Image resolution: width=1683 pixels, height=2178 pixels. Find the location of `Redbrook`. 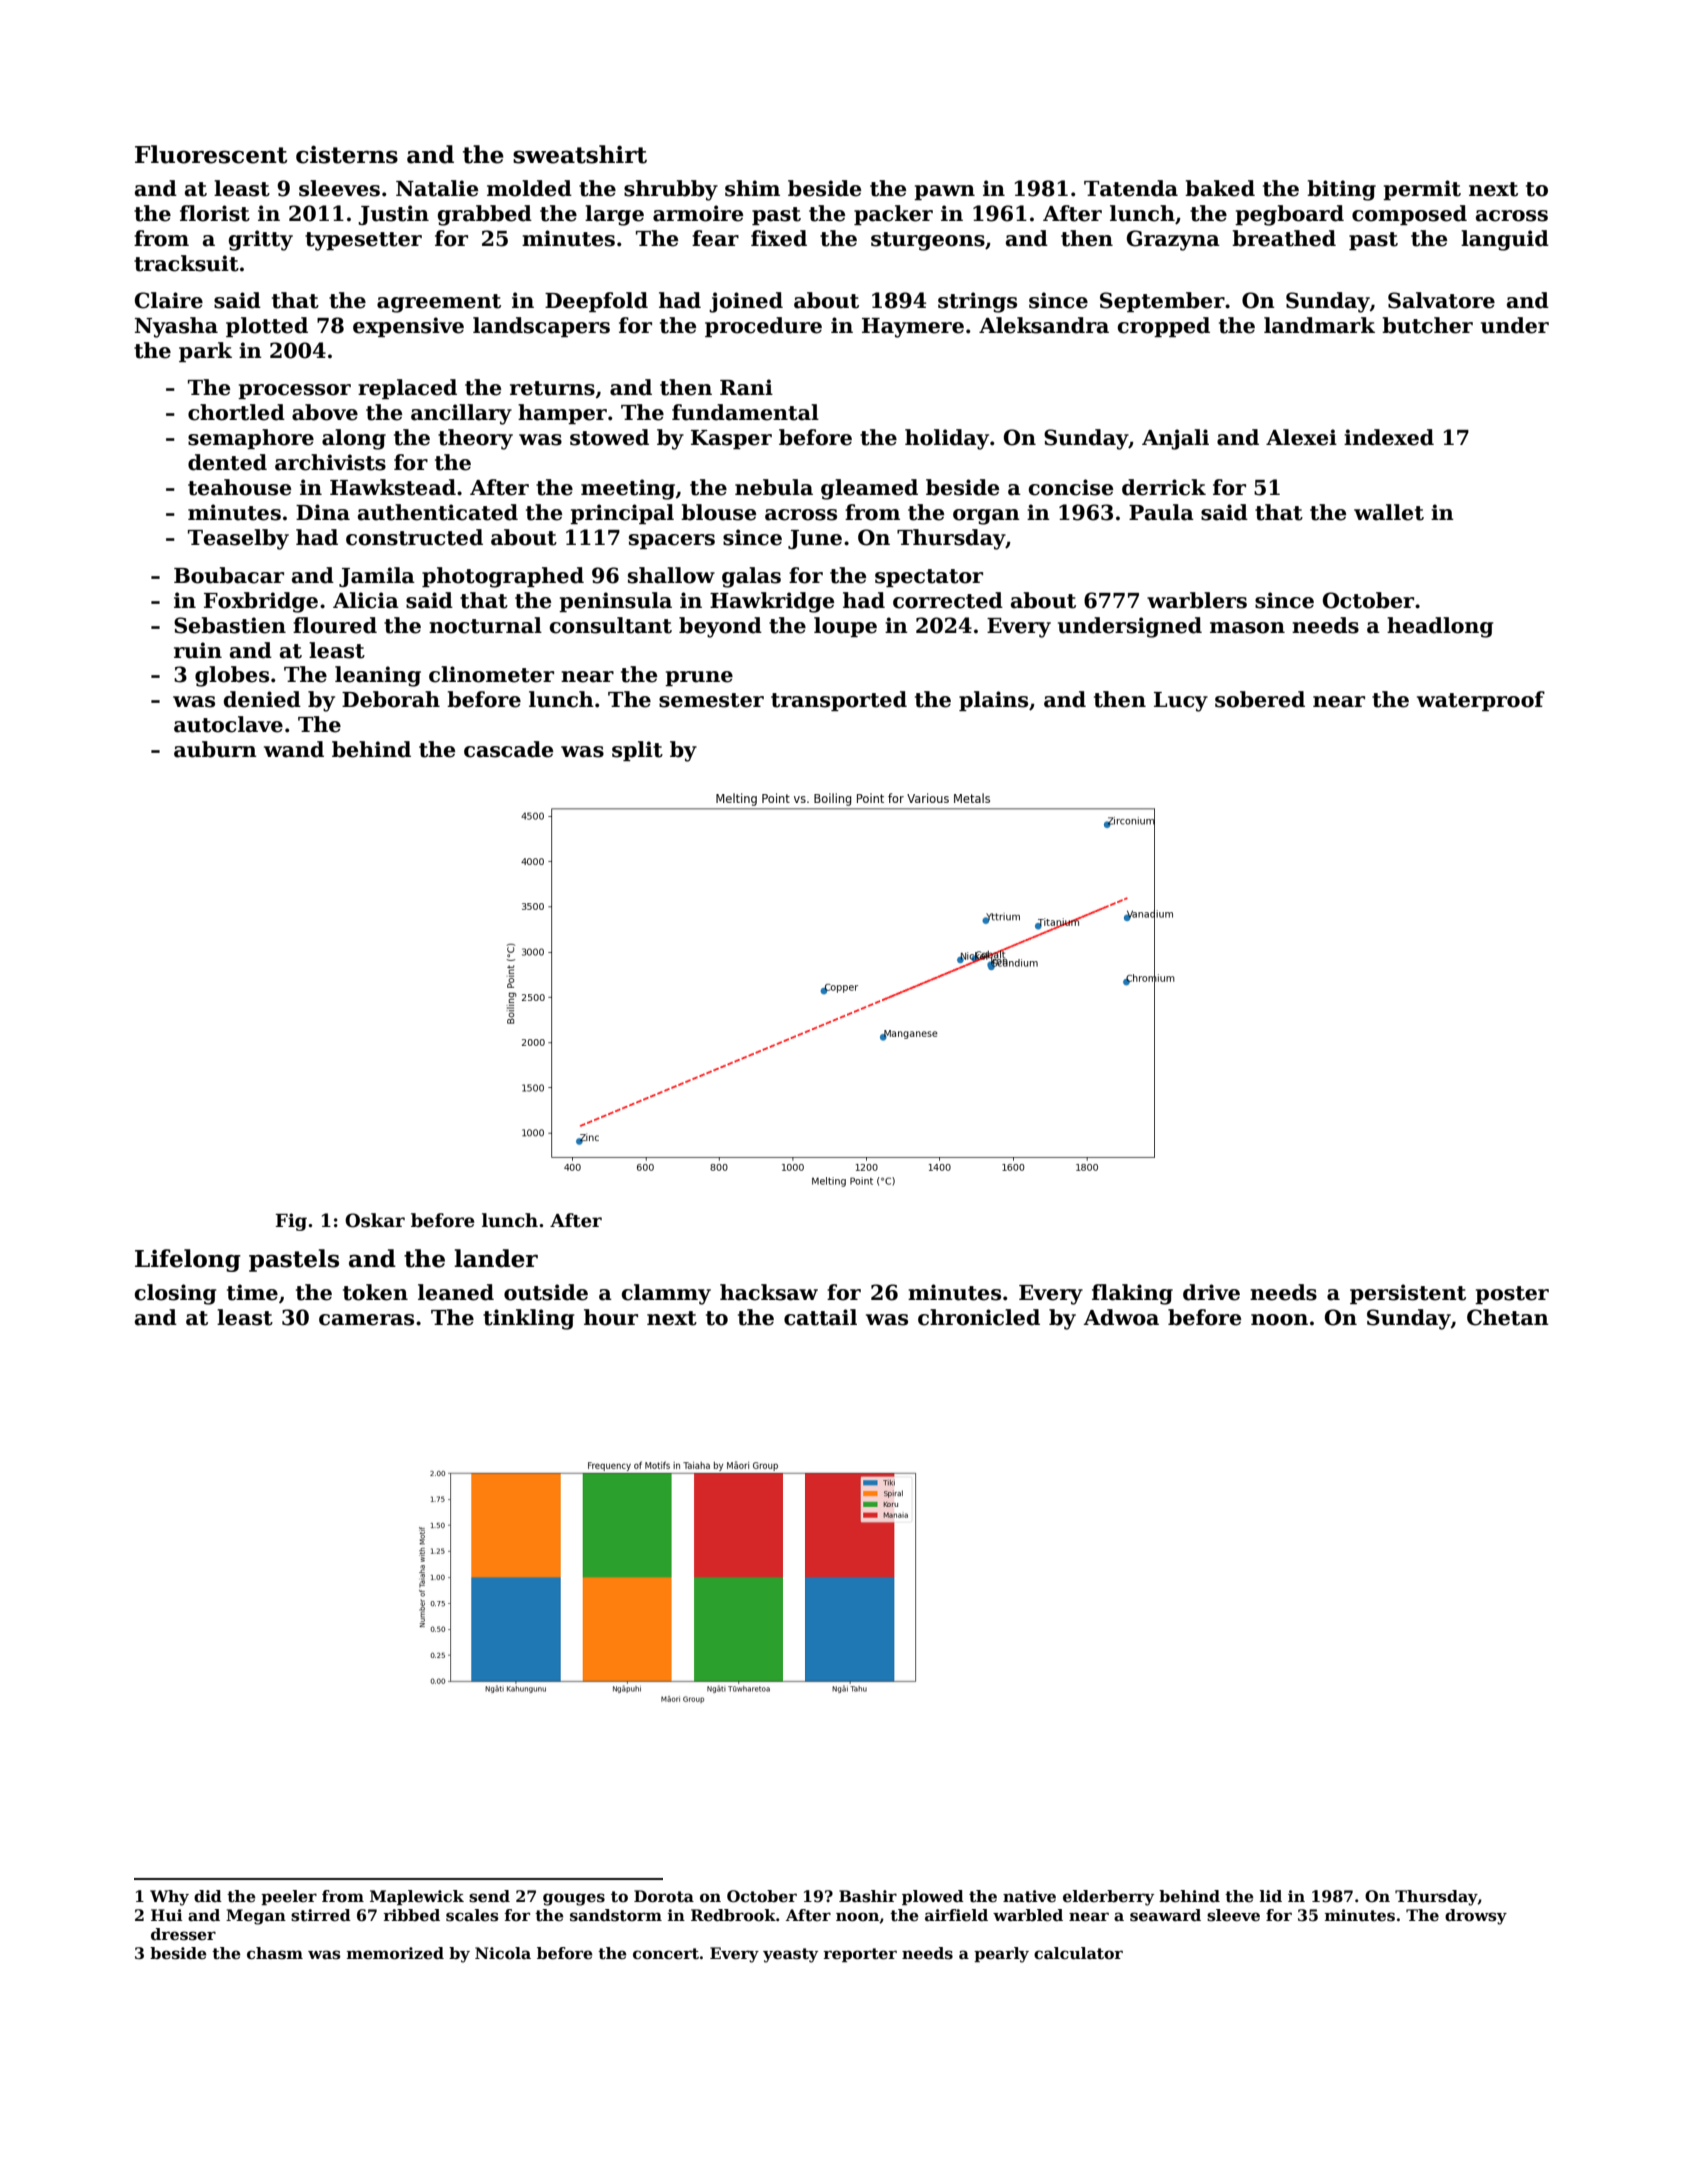

Redbrook is located at coordinates (733, 1915).
